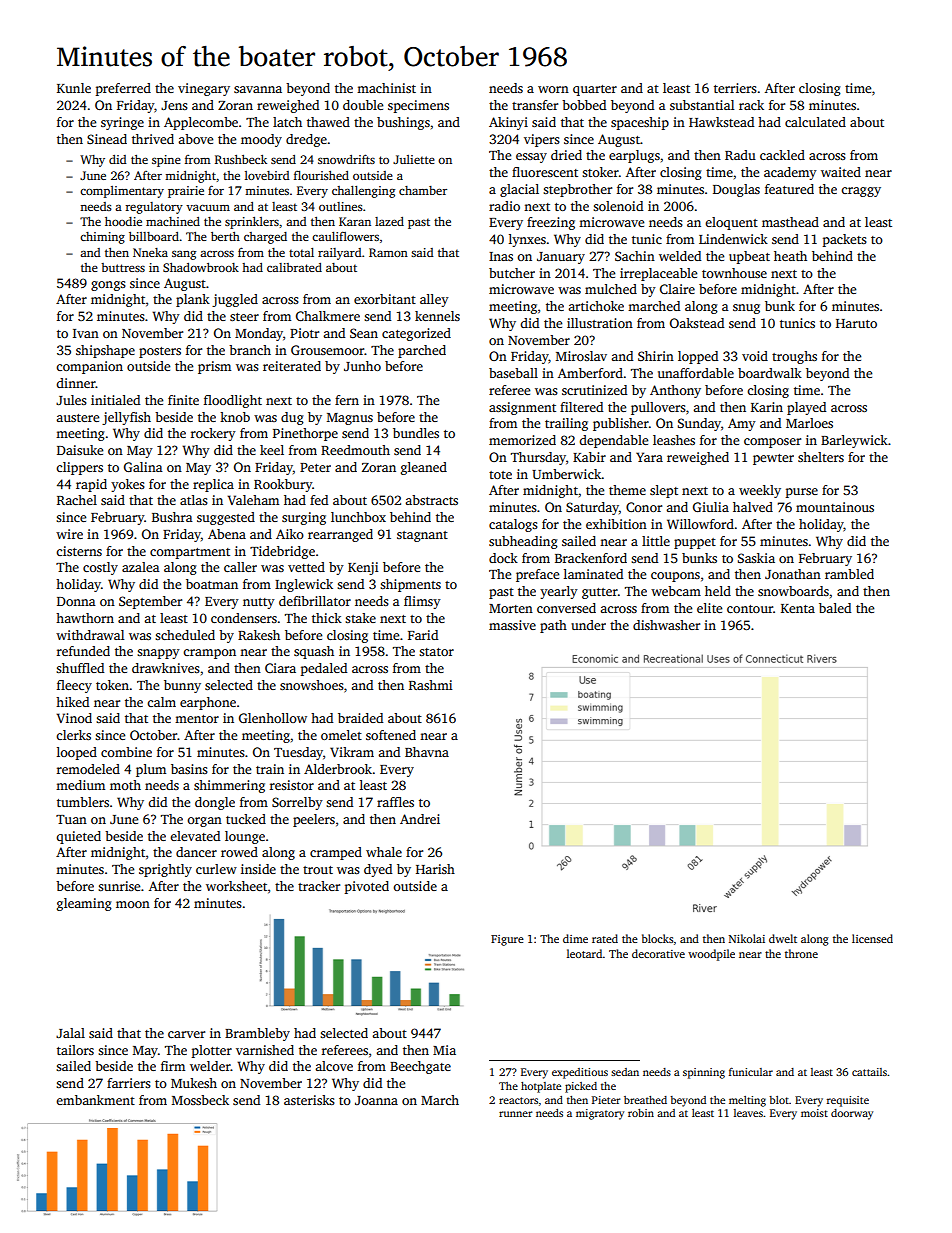  Describe the element at coordinates (515, 1114) in the screenshot. I see `runner` at that location.
